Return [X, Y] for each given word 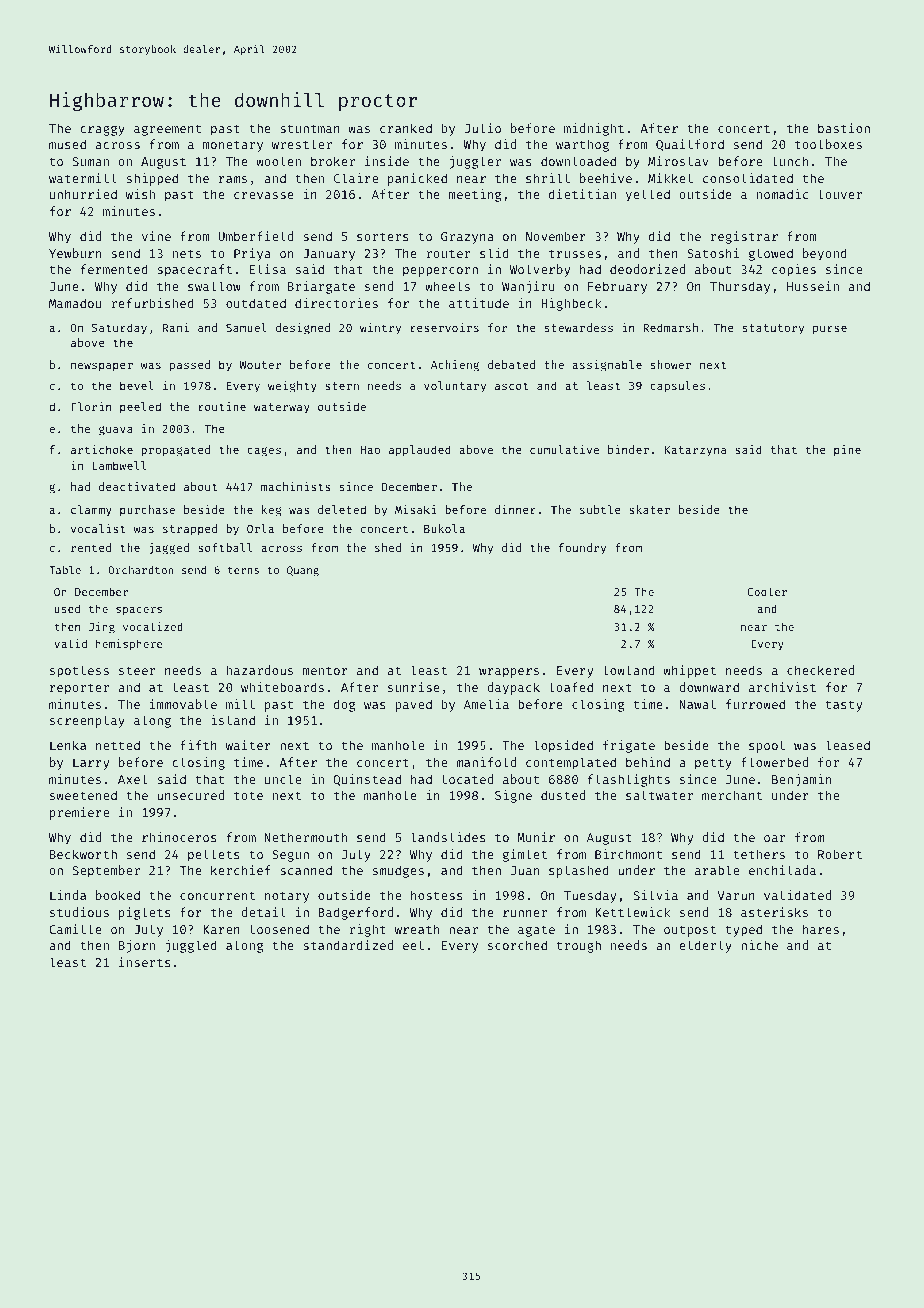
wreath [417, 929]
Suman [90, 161]
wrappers [509, 673]
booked [118, 895]
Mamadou [75, 303]
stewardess [578, 327]
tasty [844, 706]
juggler [475, 162]
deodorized [647, 269]
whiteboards [282, 687]
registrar [744, 237]
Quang [303, 571]
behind [648, 762]
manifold [486, 762]
